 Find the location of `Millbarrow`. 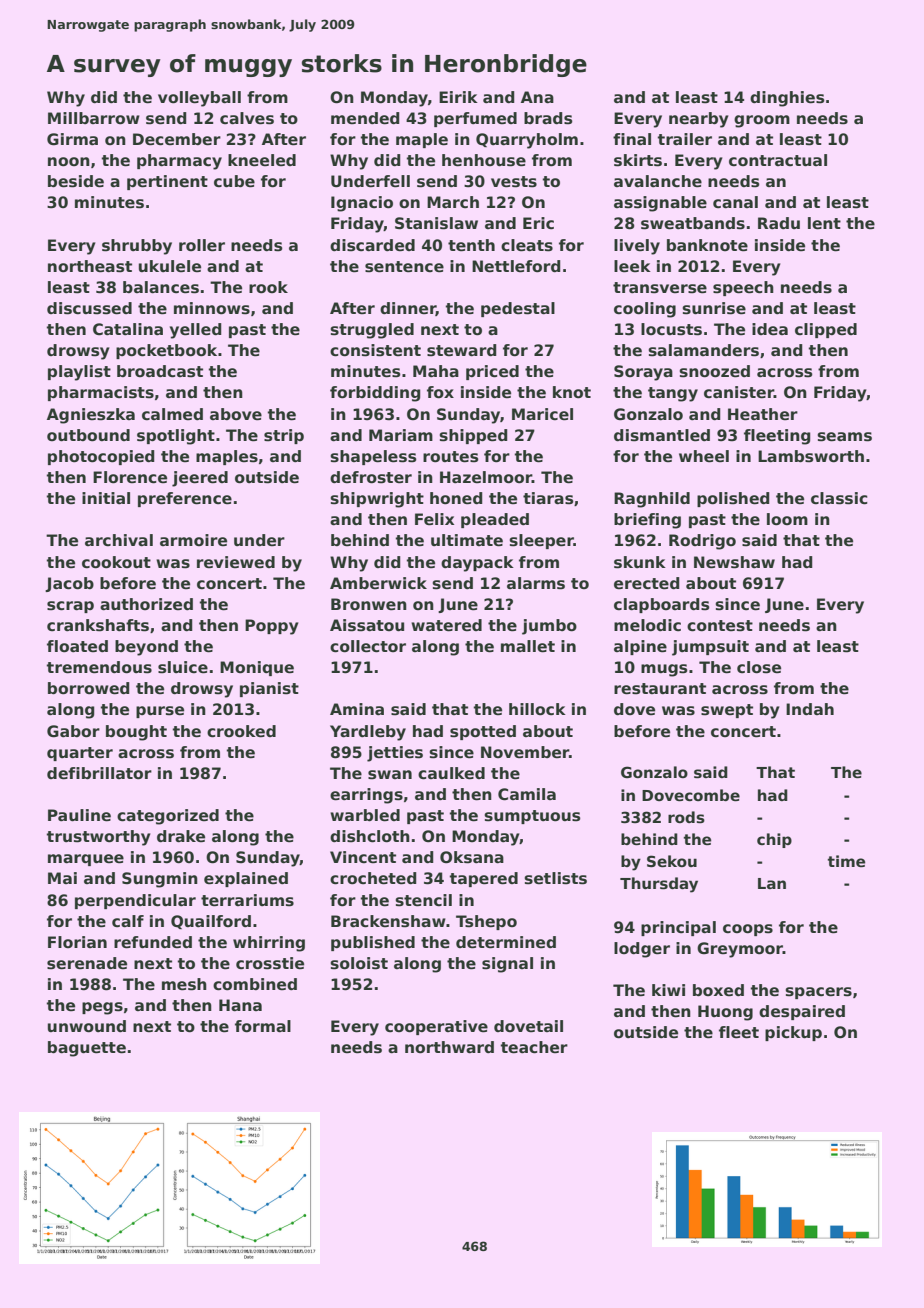

Millbarrow is located at coordinates (94, 118).
